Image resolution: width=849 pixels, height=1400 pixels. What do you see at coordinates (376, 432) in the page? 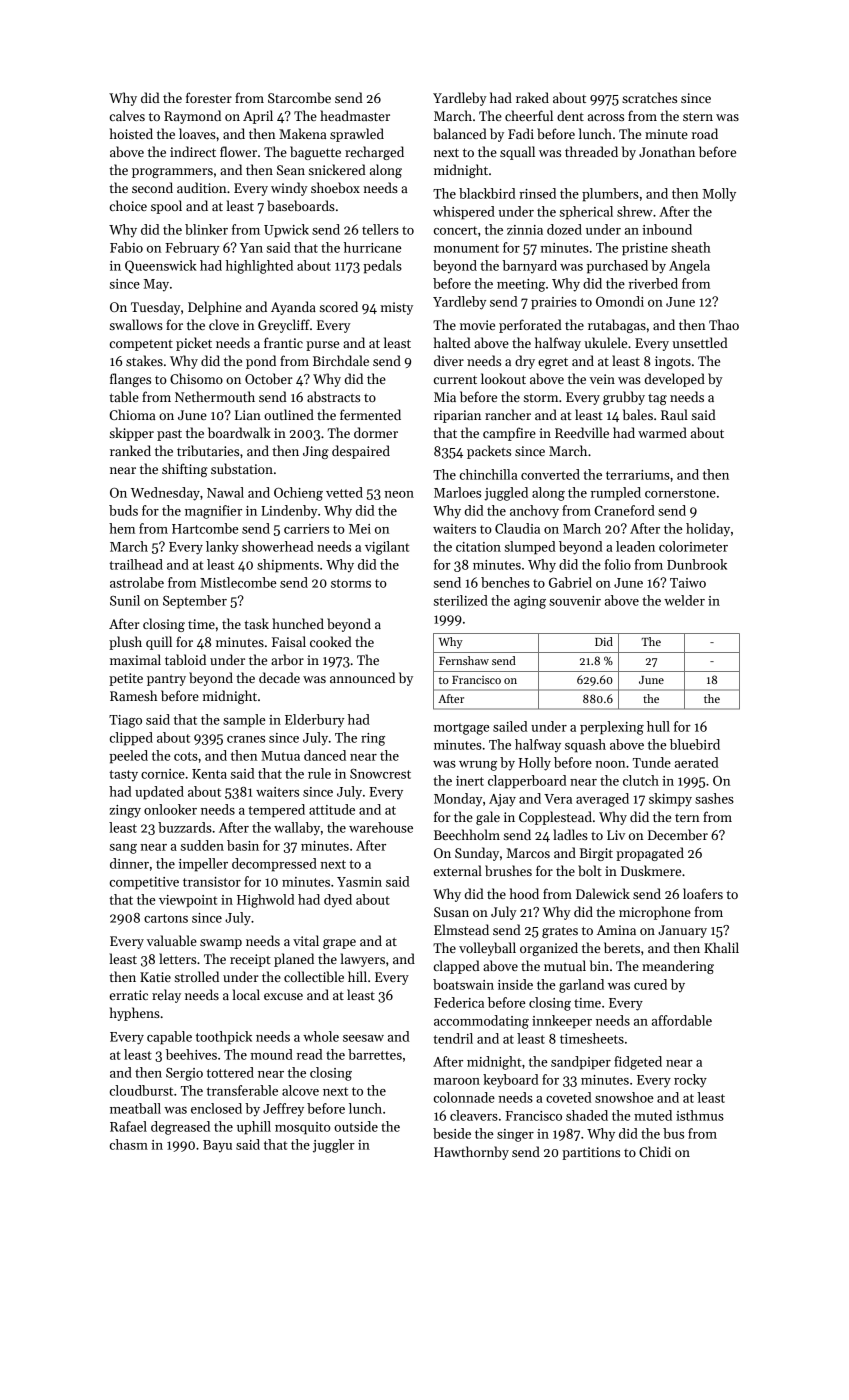
I see `dormer` at bounding box center [376, 432].
